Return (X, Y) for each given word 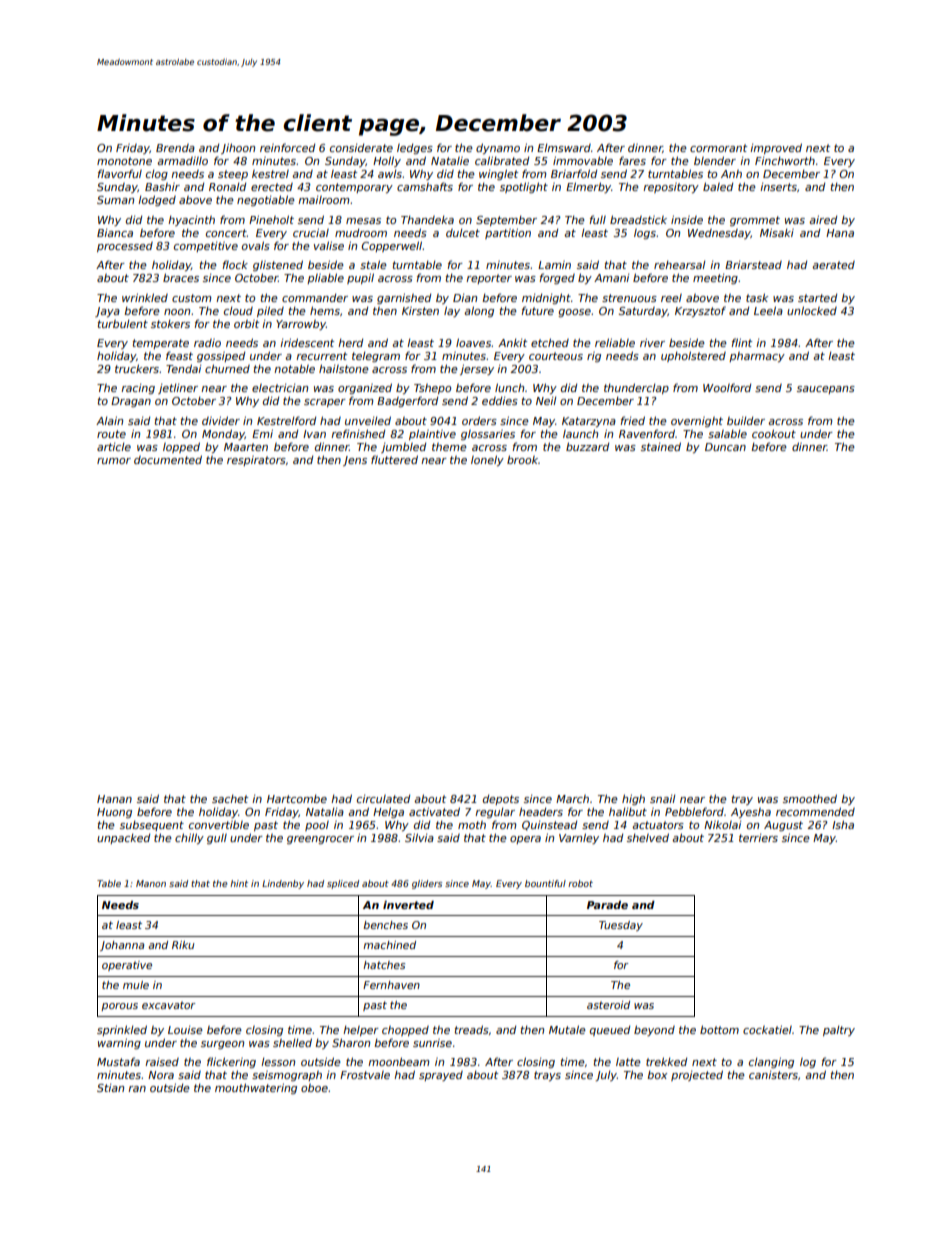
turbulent (122, 323)
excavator (168, 1005)
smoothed (810, 798)
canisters (773, 1074)
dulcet (463, 232)
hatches (384, 965)
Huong (114, 813)
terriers (758, 837)
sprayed (441, 1076)
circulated (383, 798)
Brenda (175, 148)
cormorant (718, 148)
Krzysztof (700, 311)
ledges (415, 148)
